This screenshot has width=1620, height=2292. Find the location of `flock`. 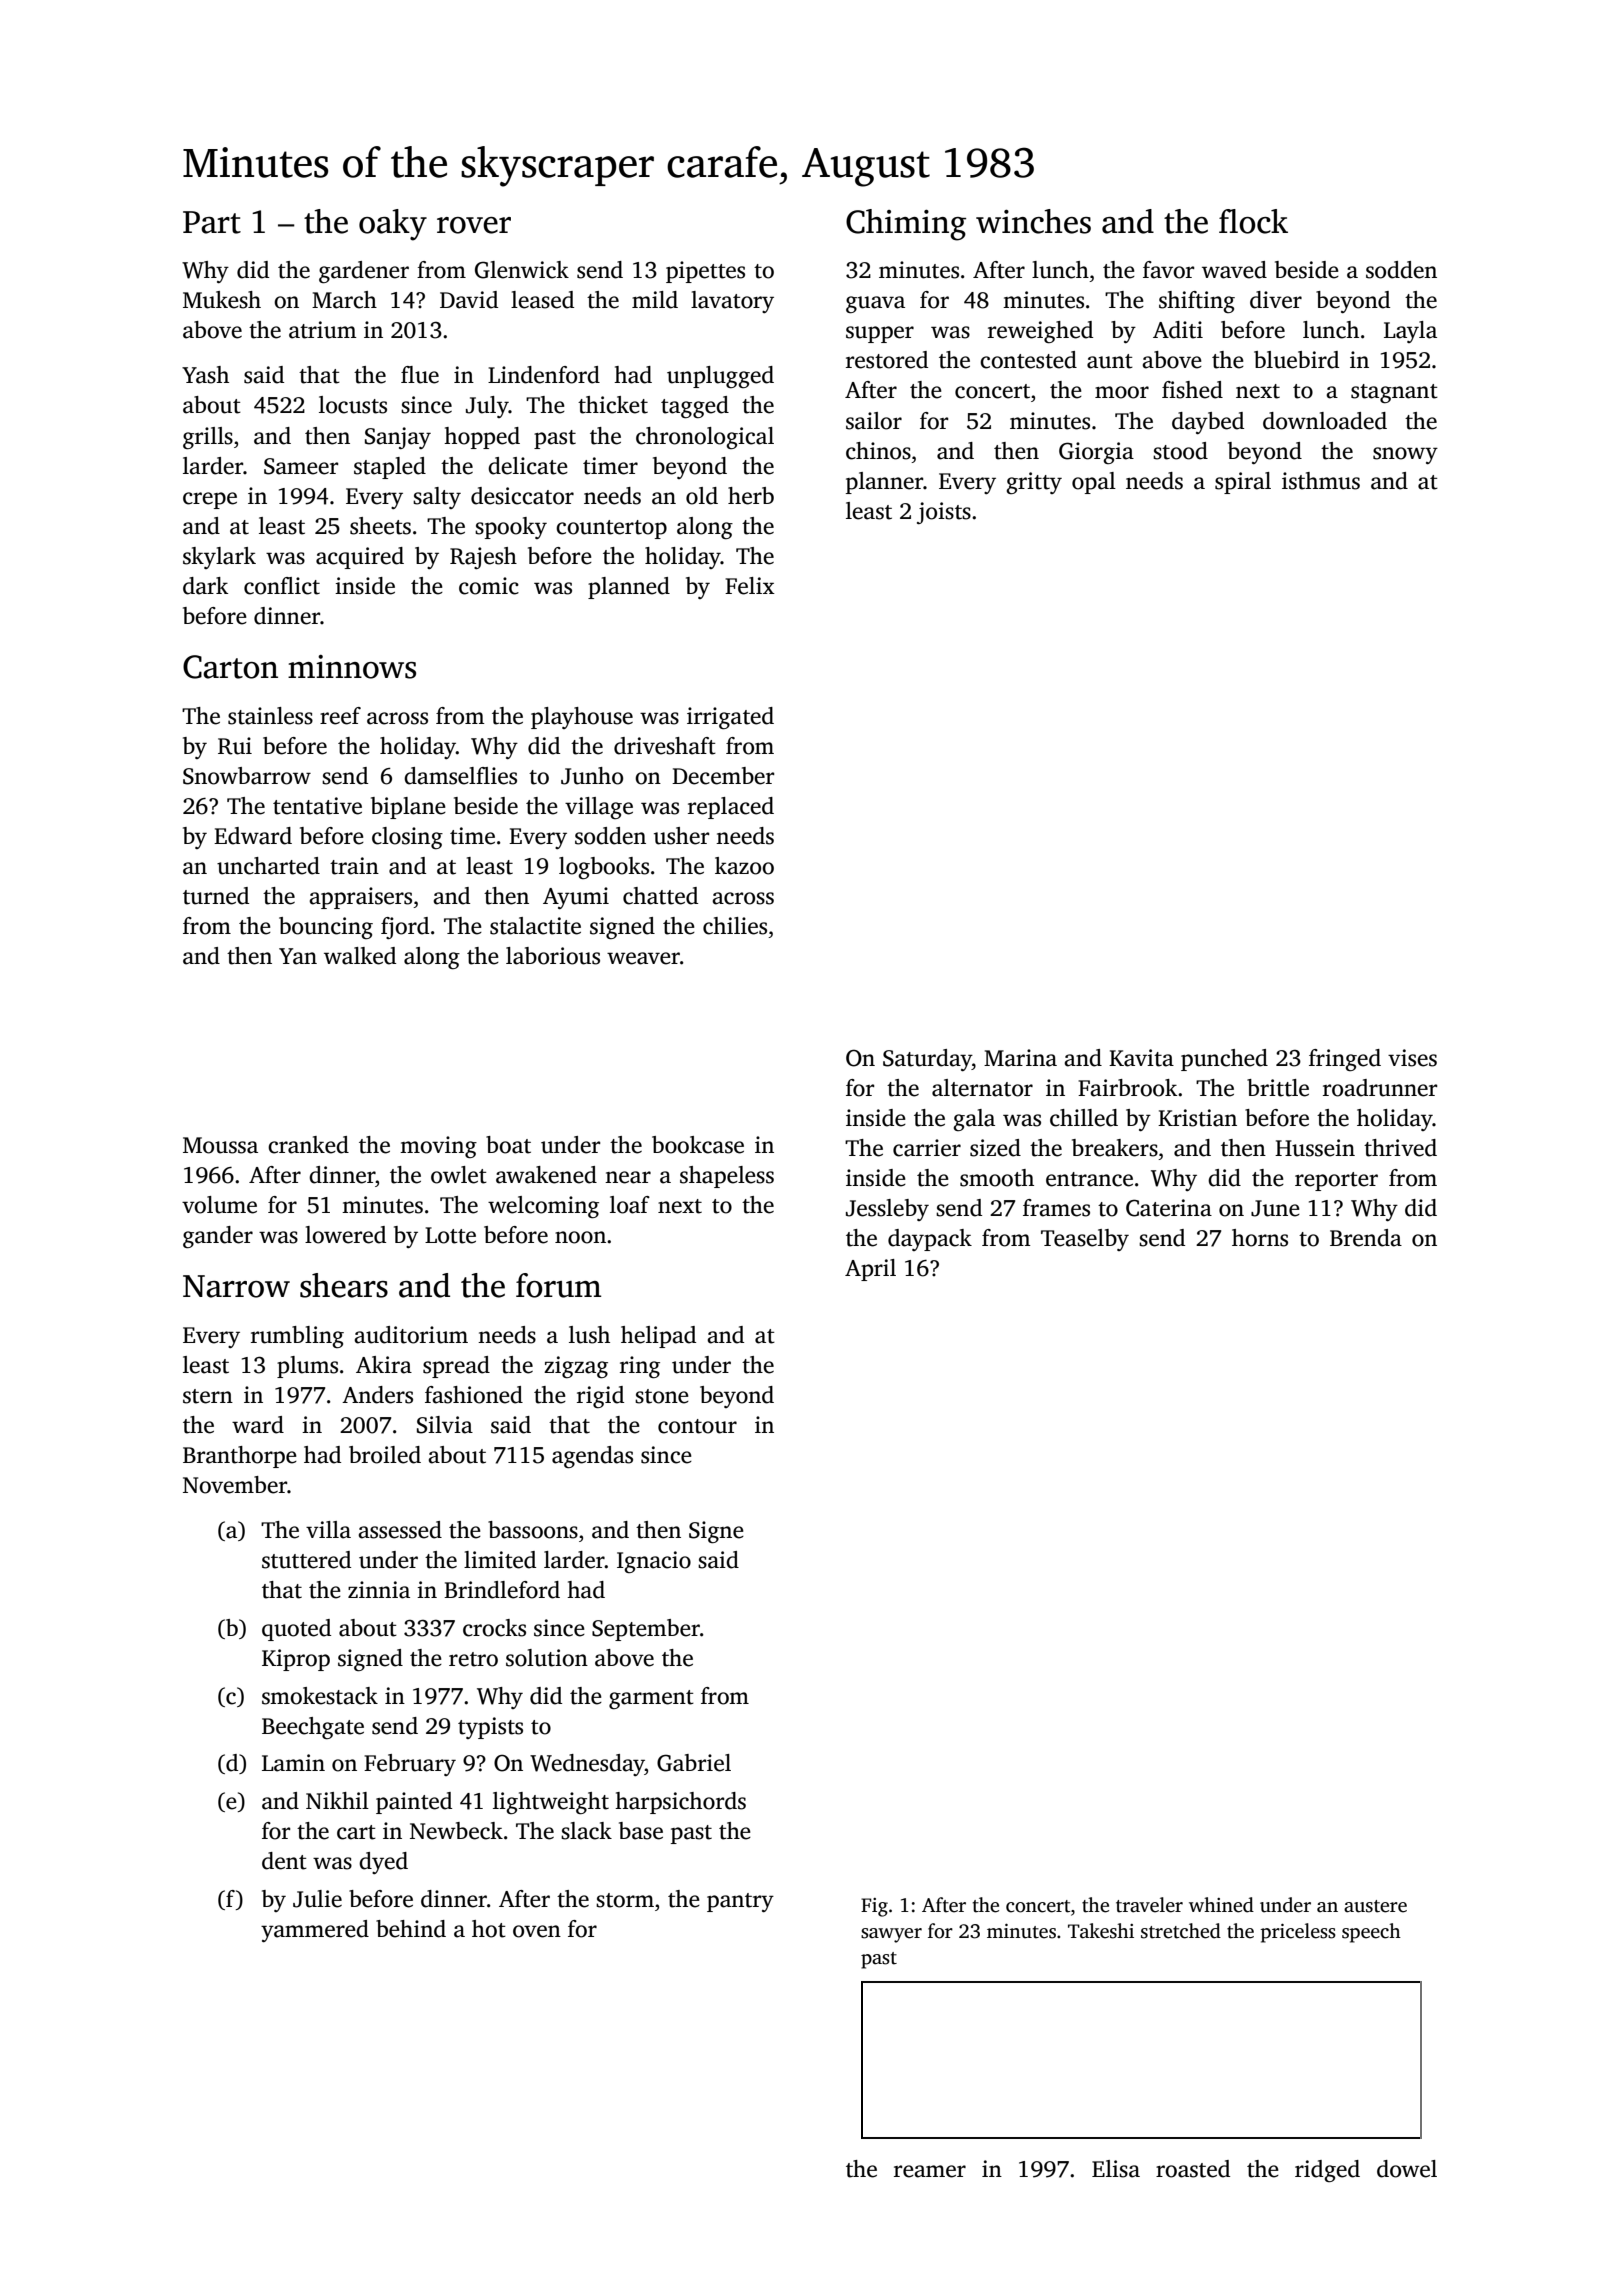

flock is located at coordinates (1253, 221).
